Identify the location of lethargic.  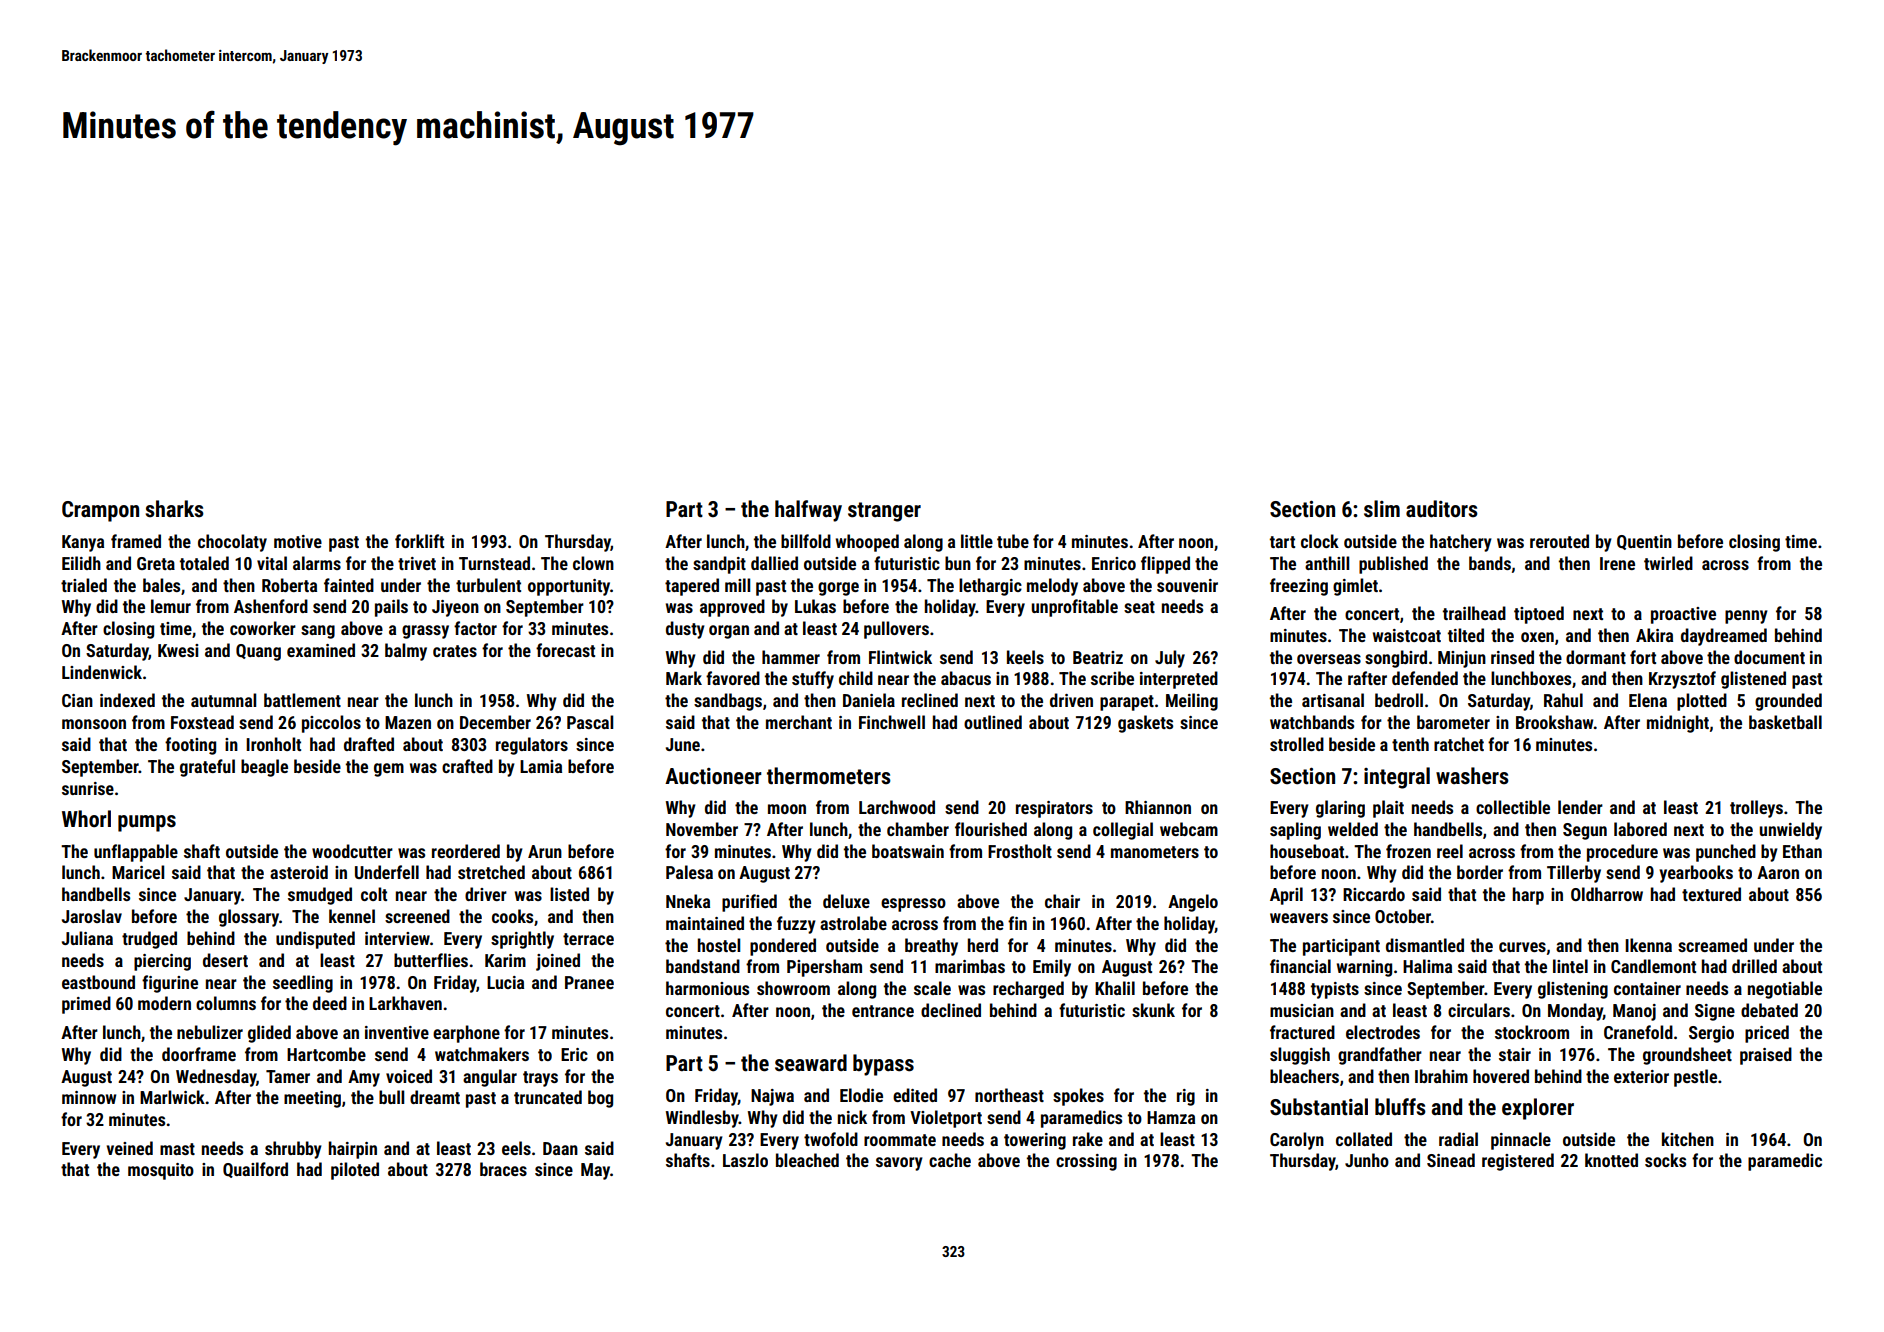
(990, 587).
